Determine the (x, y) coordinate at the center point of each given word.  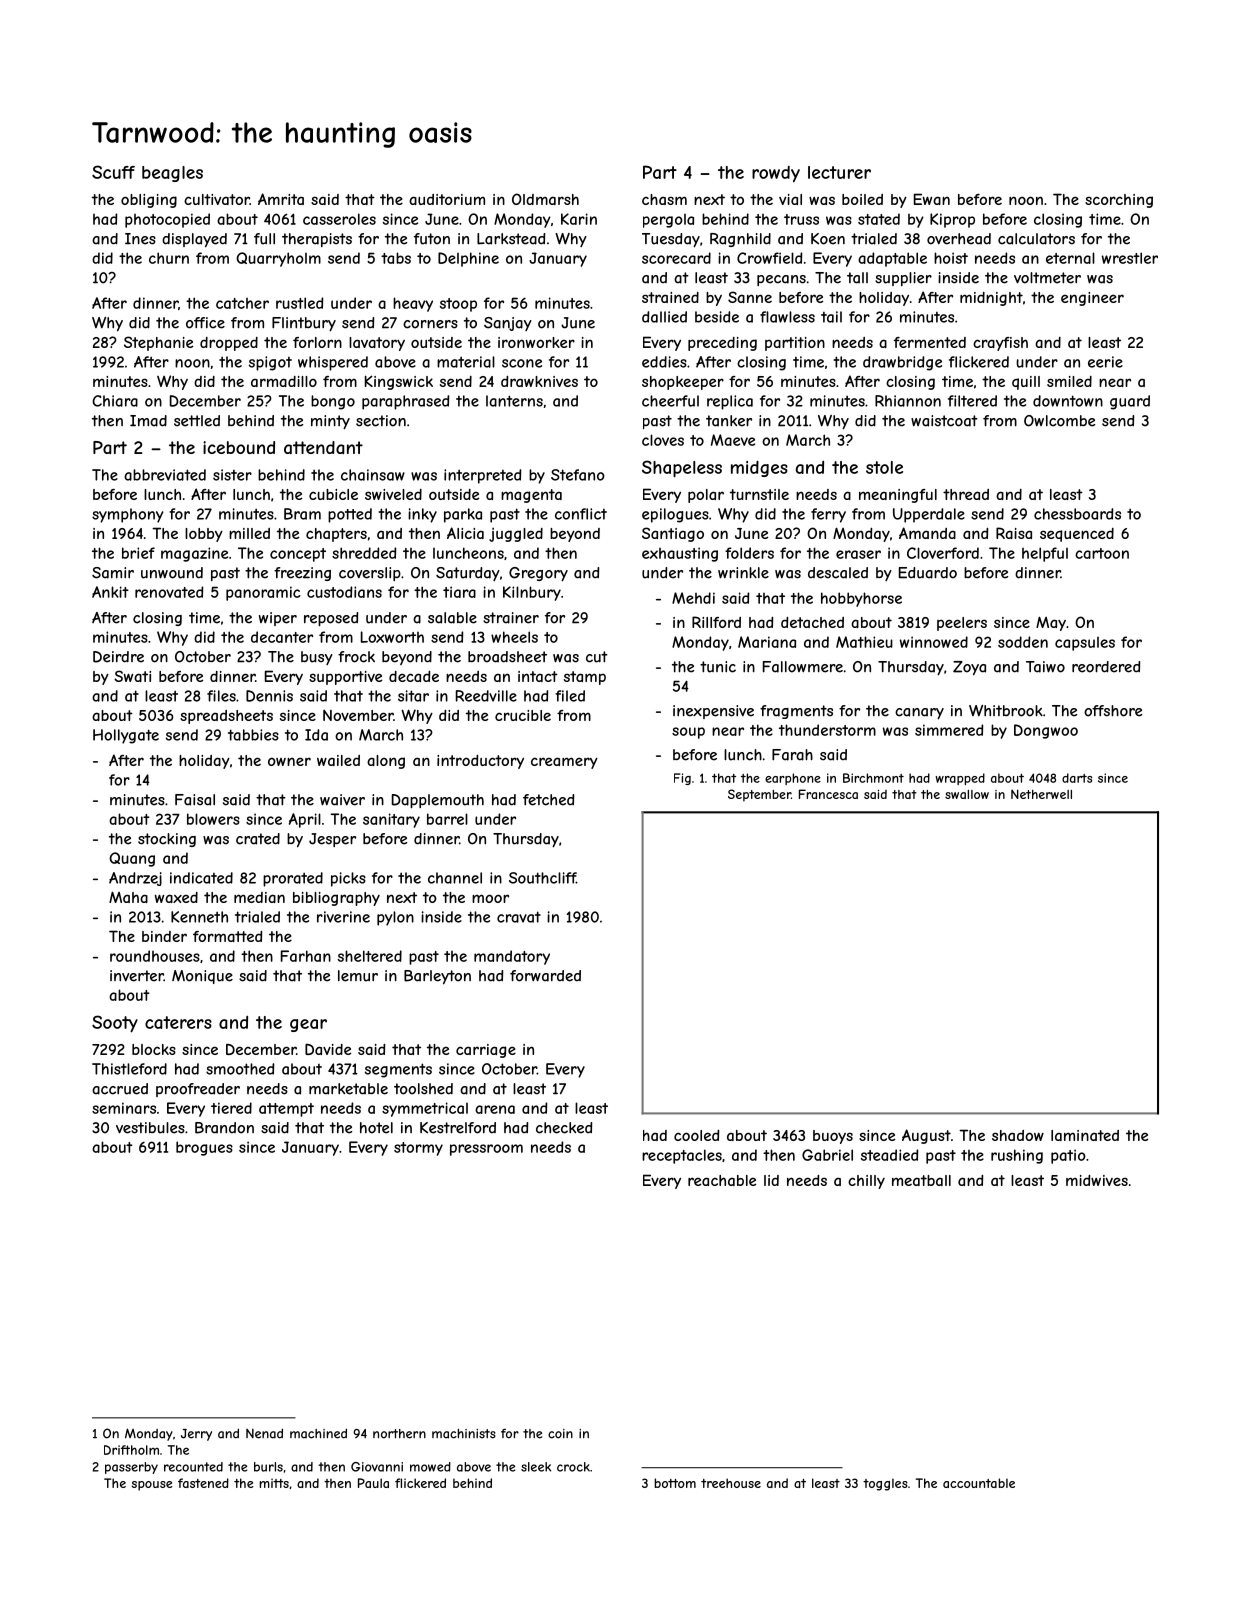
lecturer (839, 172)
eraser (858, 554)
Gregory (538, 574)
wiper (278, 619)
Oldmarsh (545, 199)
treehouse (731, 1483)
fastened (203, 1483)
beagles (172, 174)
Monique (202, 977)
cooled (696, 1135)
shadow (1018, 1135)
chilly (866, 1182)
